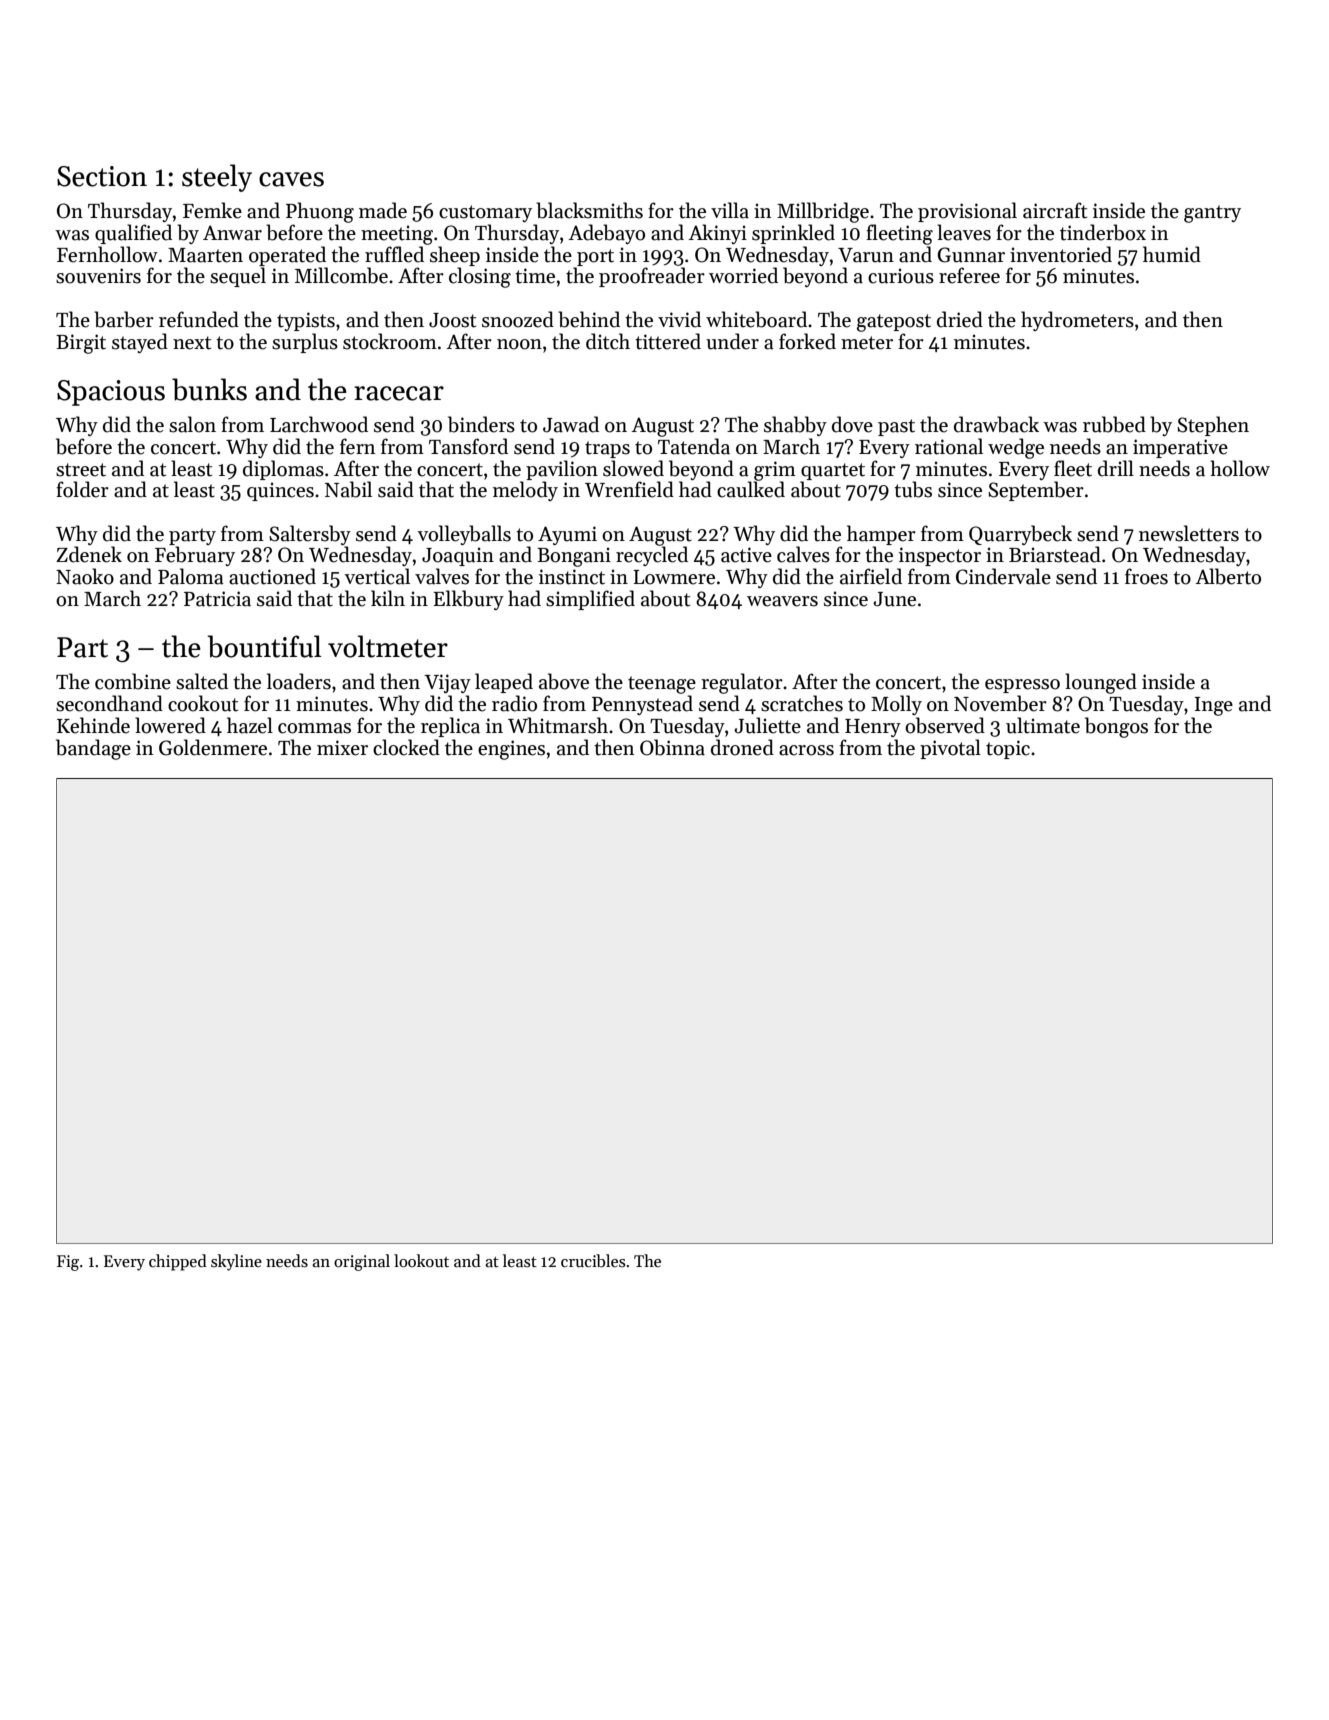 The image size is (1329, 1720). What do you see at coordinates (572, 577) in the screenshot?
I see `instinct` at bounding box center [572, 577].
